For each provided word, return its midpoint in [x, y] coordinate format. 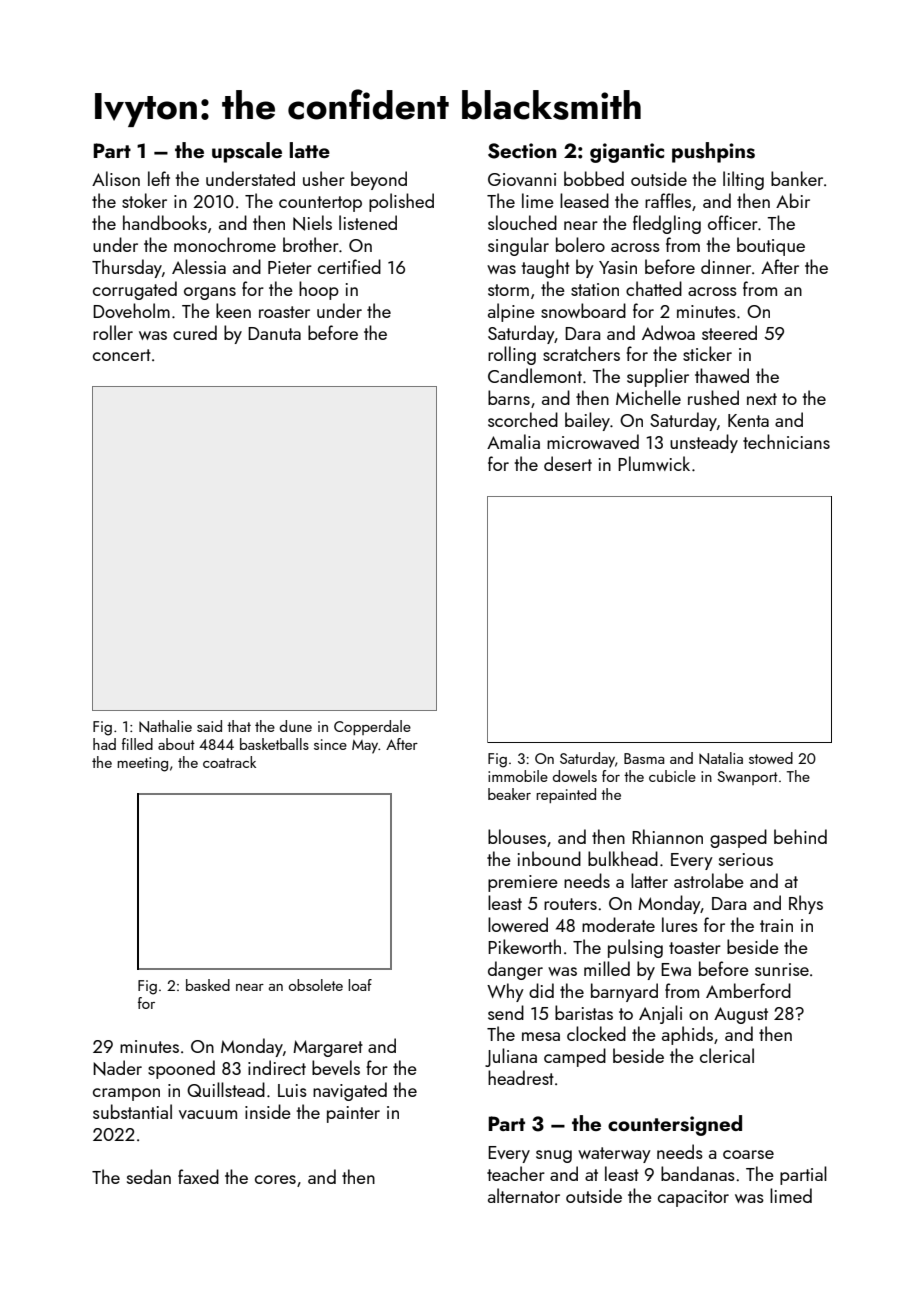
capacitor [693, 1198]
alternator [524, 1195]
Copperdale [372, 727]
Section [522, 151]
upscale [247, 152]
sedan [149, 1176]
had [104, 744]
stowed [771, 758]
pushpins [713, 152]
